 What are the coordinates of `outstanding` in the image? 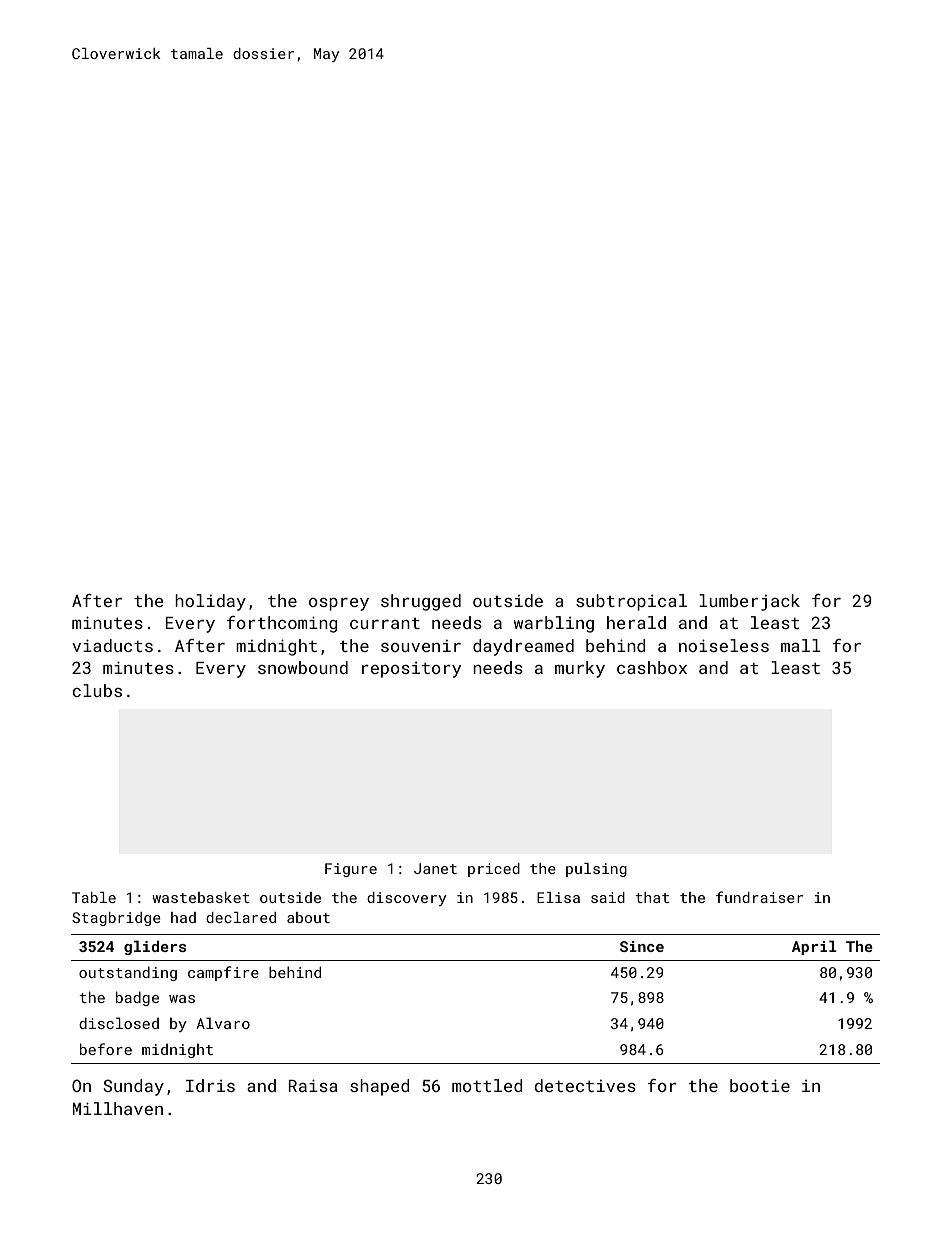 It's located at (128, 973).
